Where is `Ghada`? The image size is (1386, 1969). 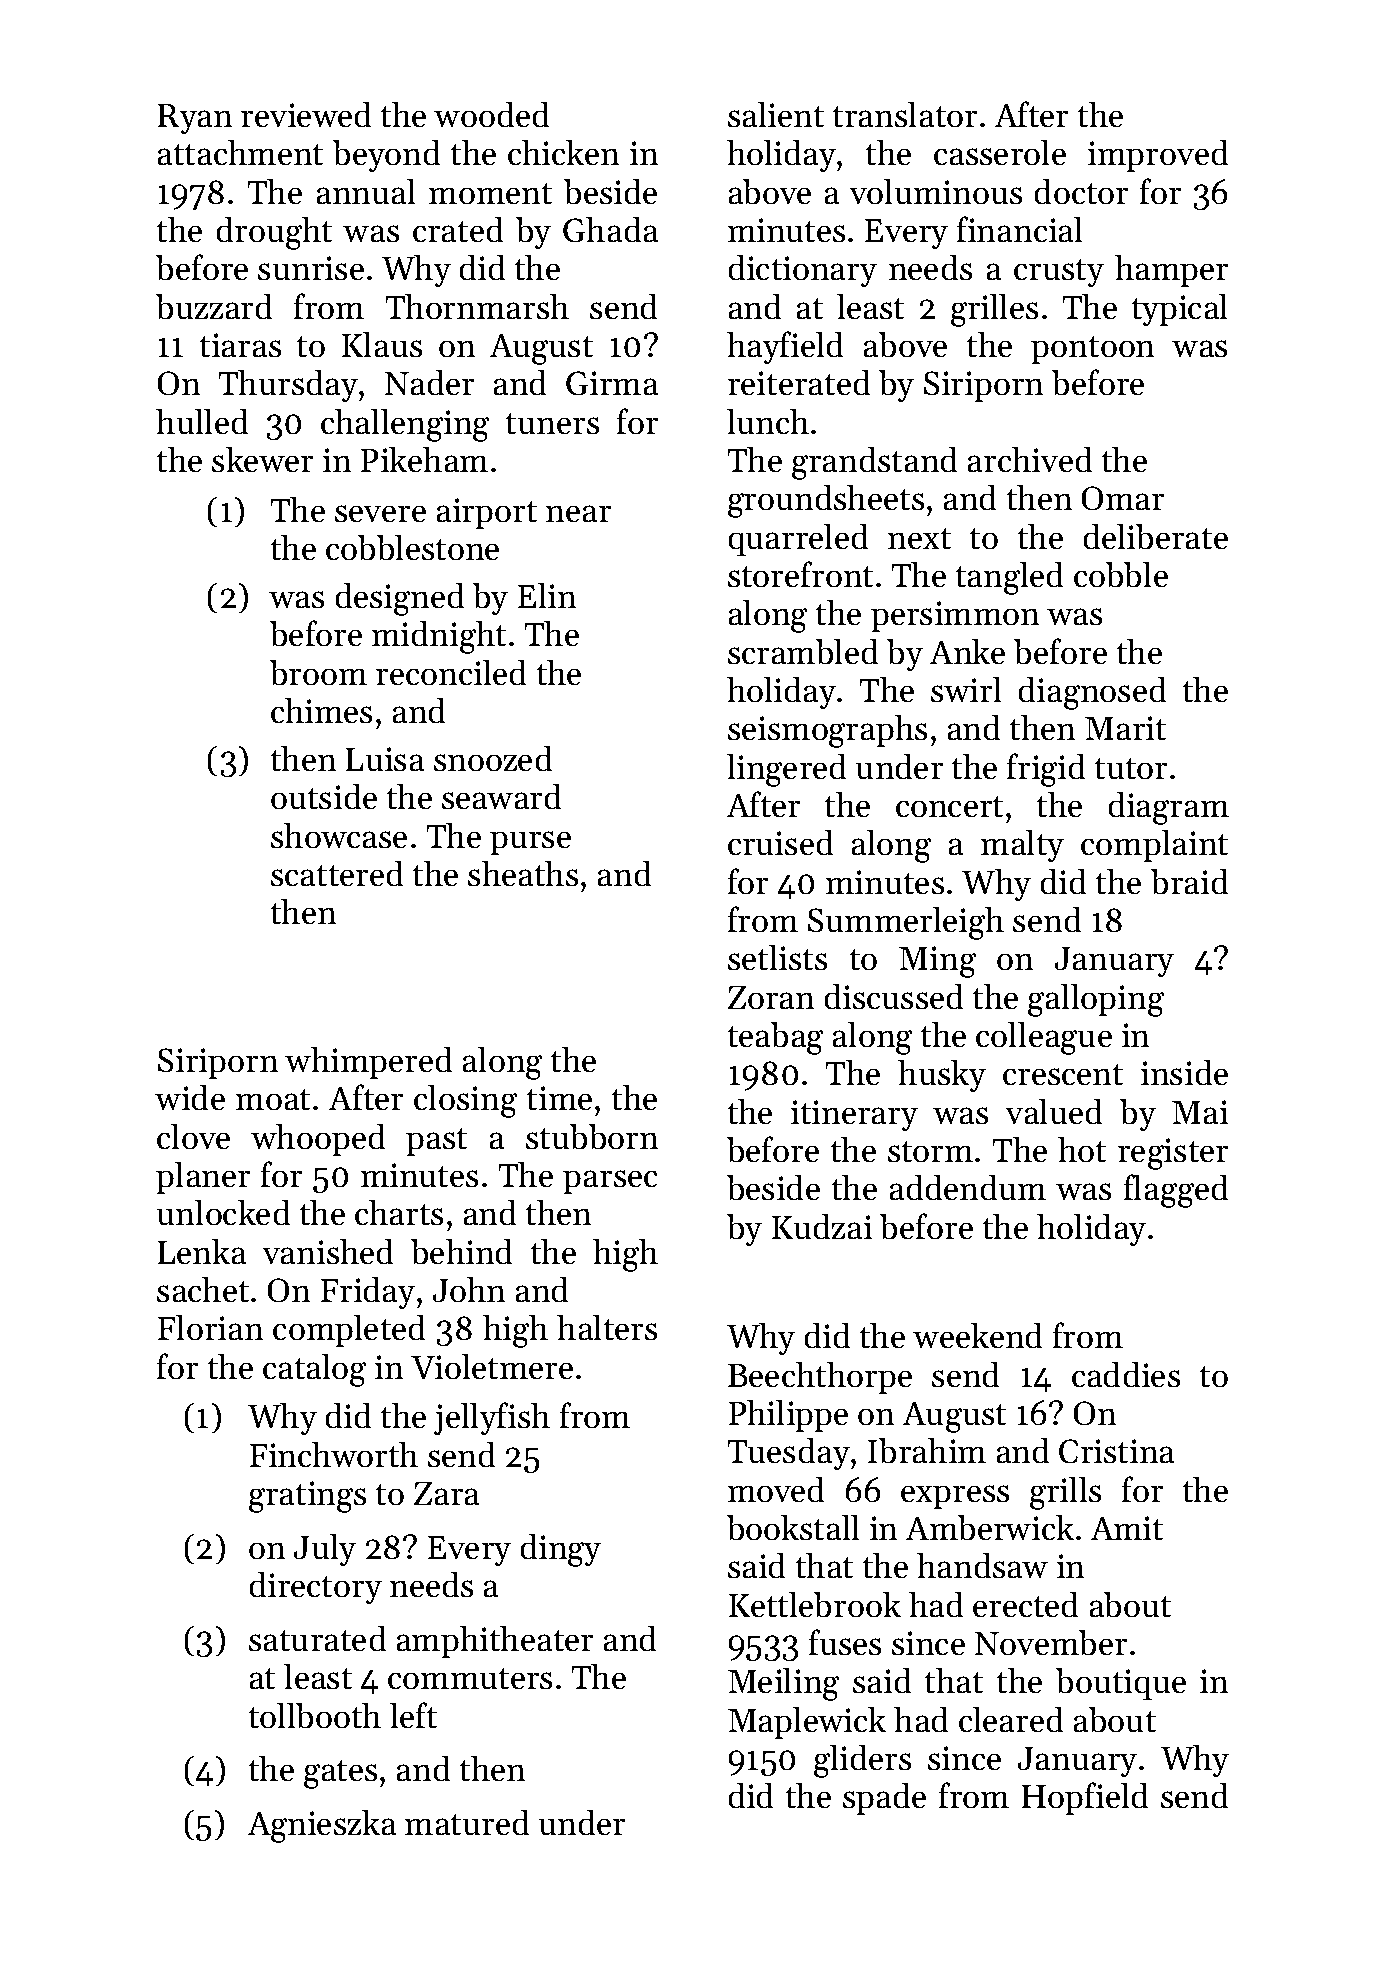 Ghada is located at coordinates (610, 229).
